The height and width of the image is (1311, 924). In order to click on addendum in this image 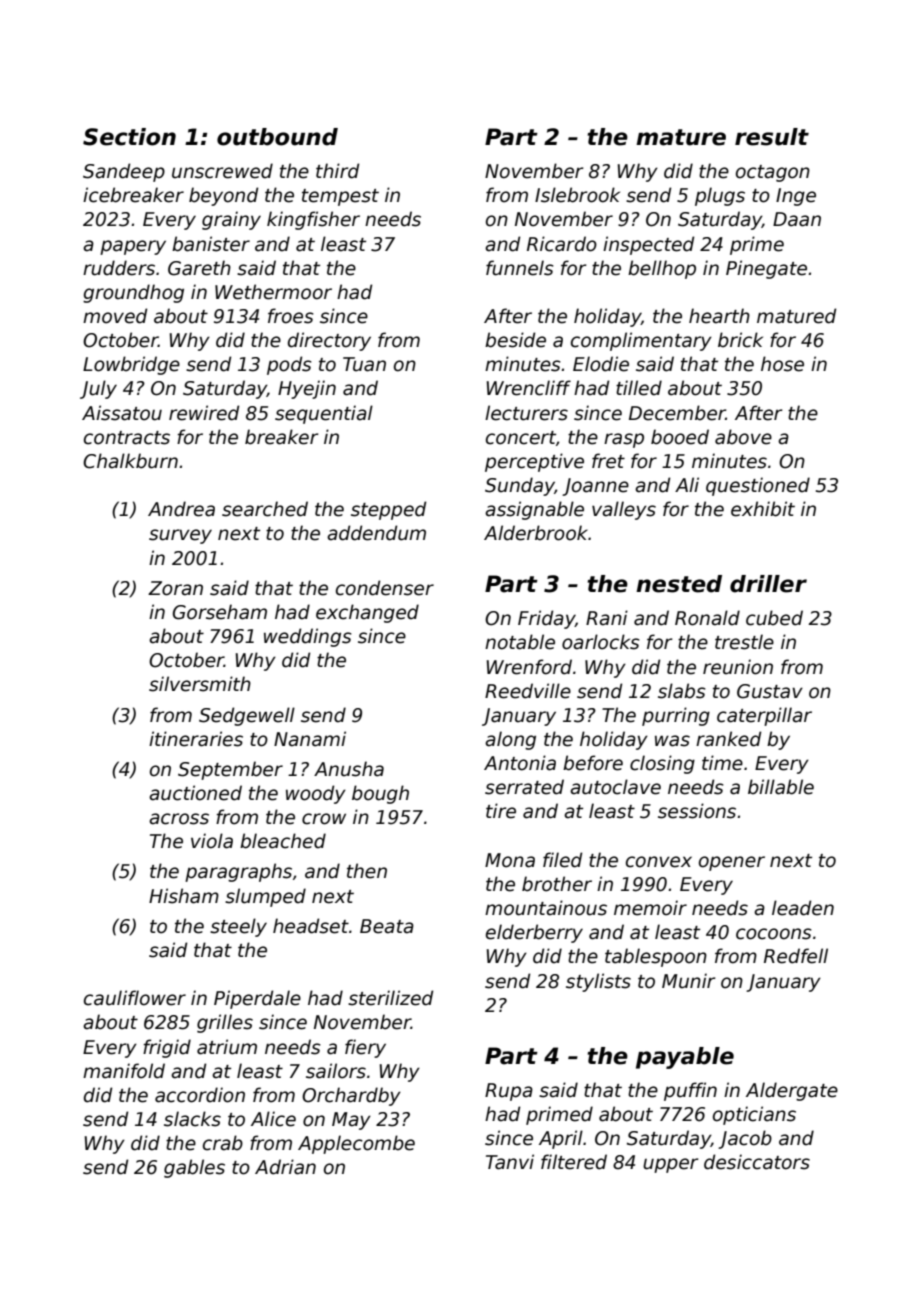, I will do `click(376, 533)`.
